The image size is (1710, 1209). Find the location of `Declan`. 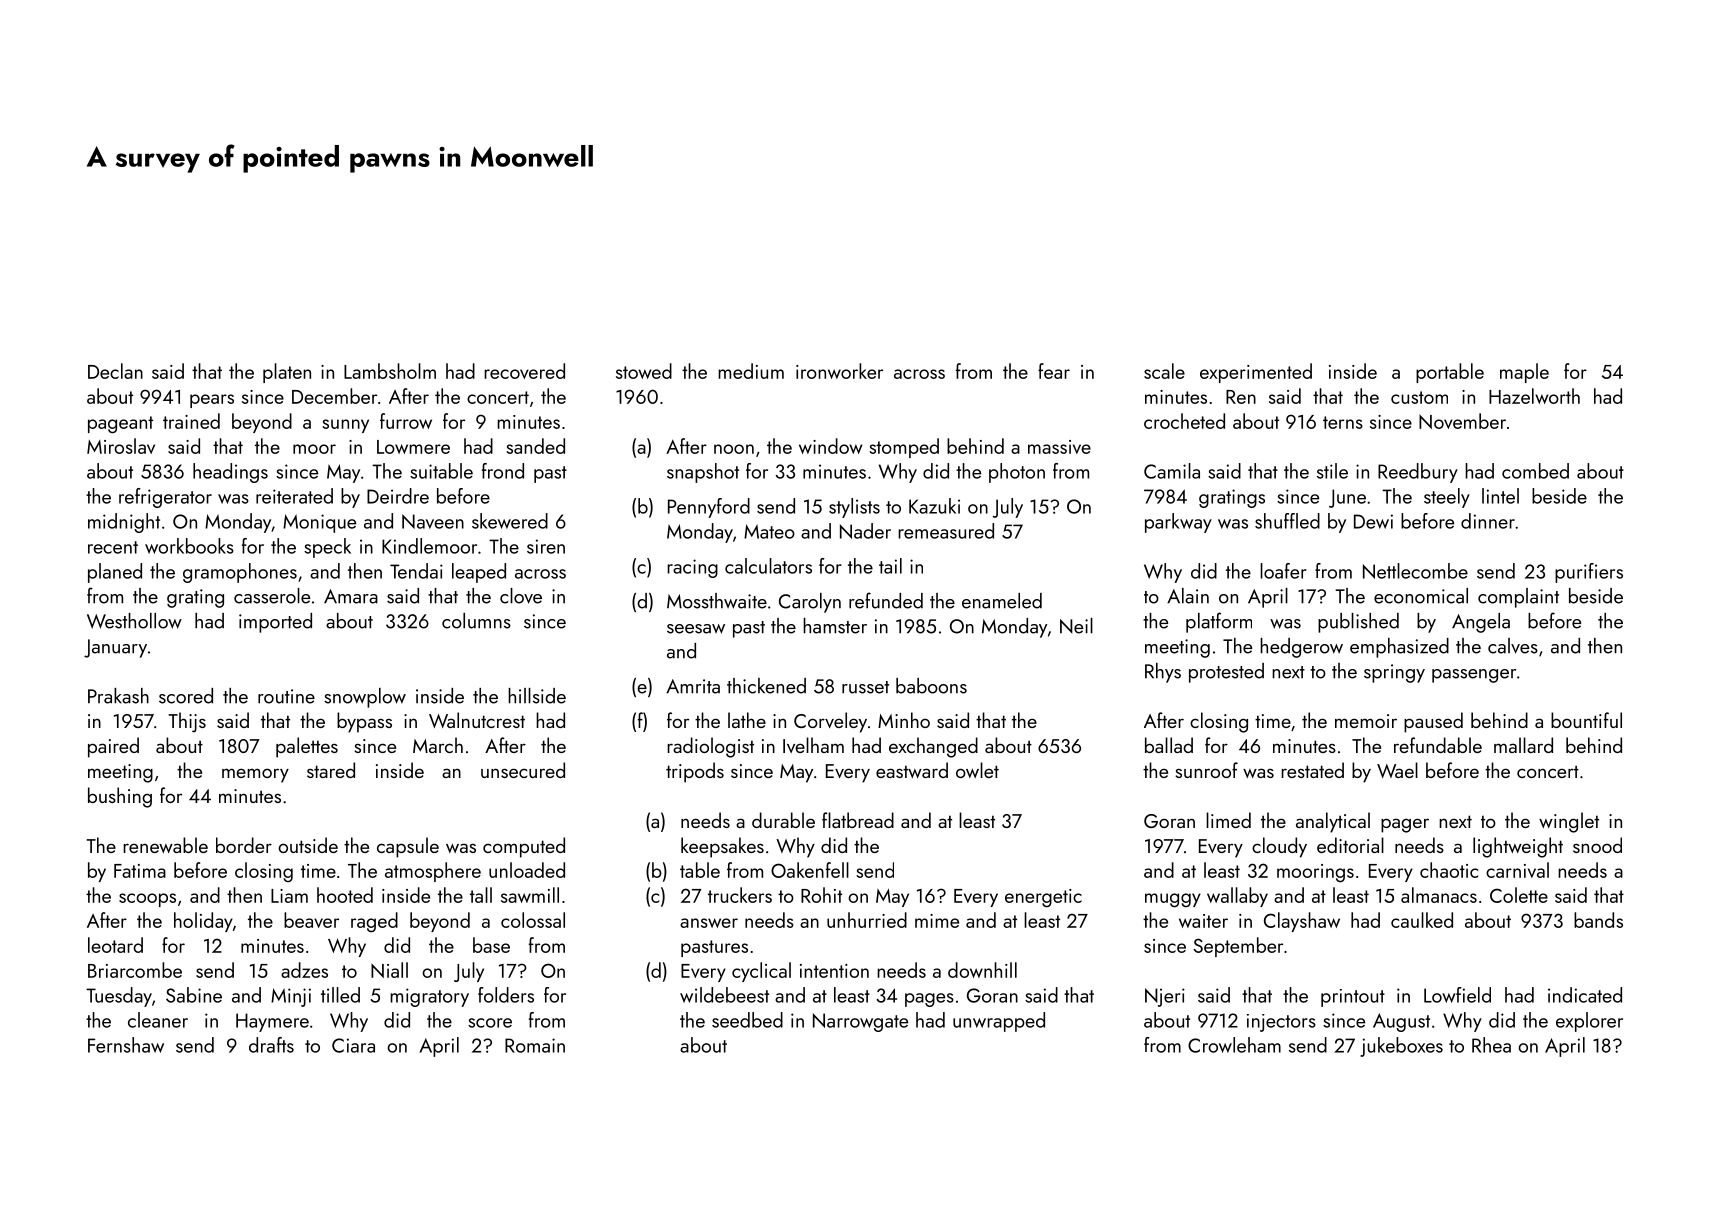

Declan is located at coordinates (115, 371).
